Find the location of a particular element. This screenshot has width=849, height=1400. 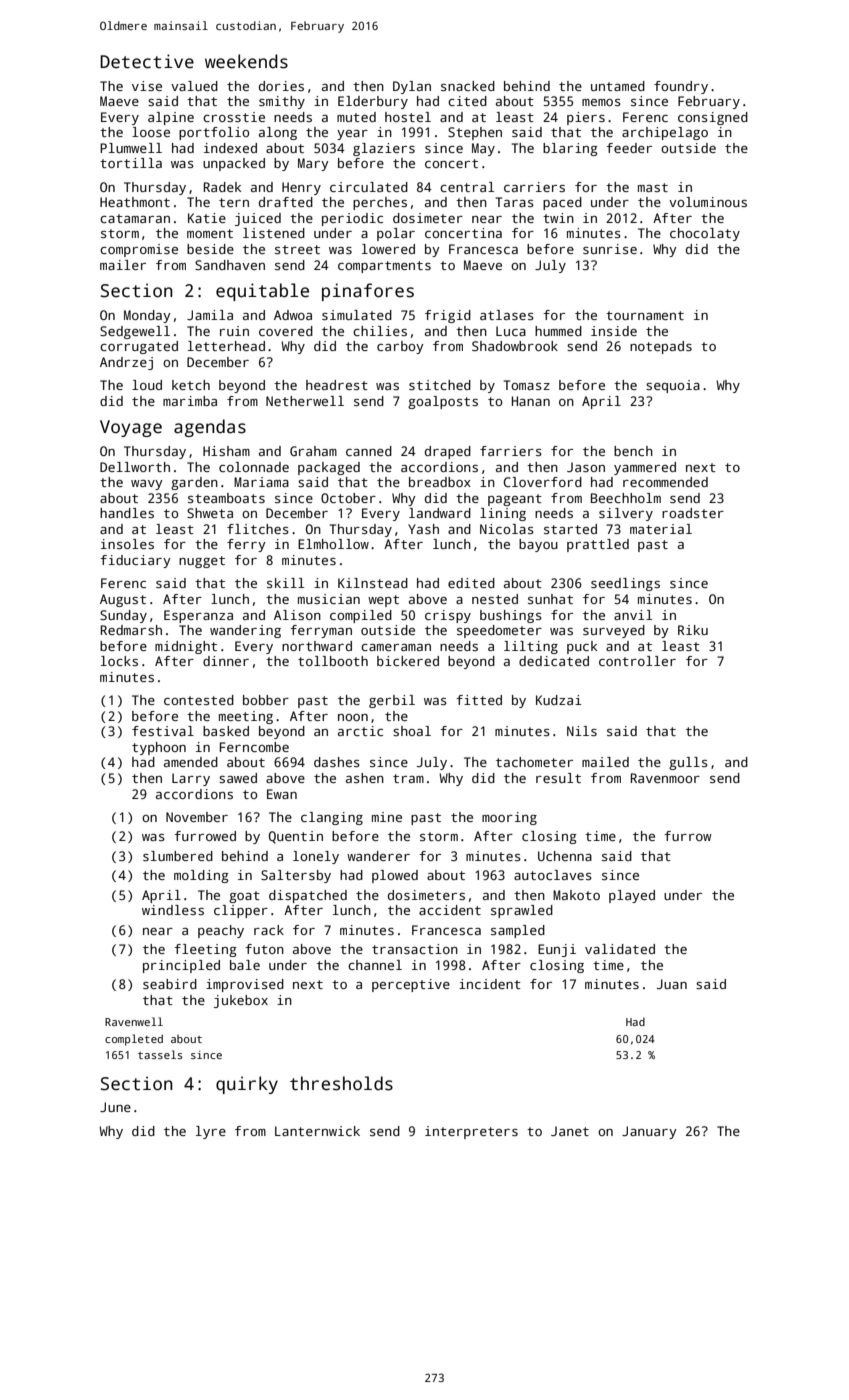

Juan is located at coordinates (672, 984).
